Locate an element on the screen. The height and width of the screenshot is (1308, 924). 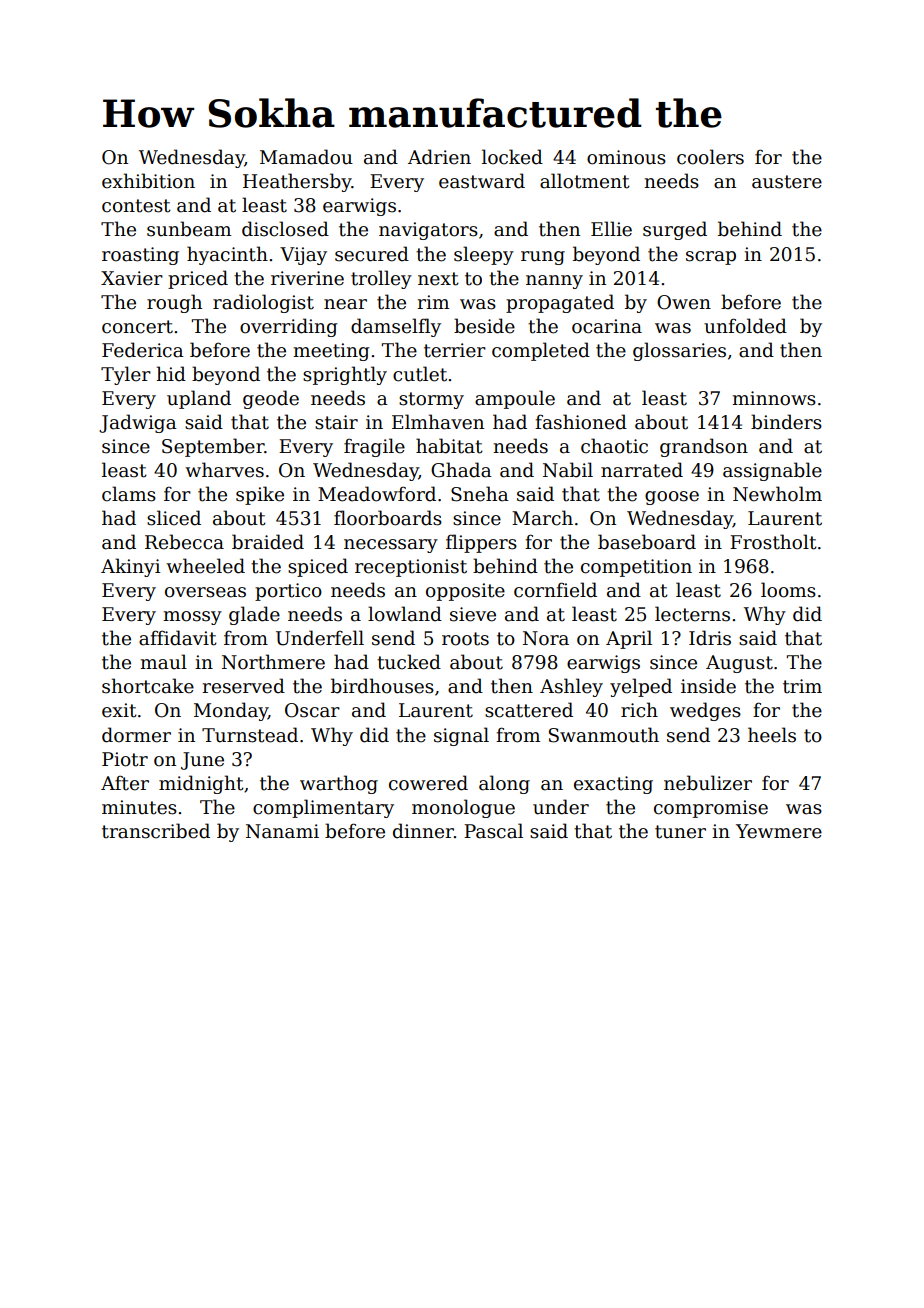
eastward is located at coordinates (482, 181).
